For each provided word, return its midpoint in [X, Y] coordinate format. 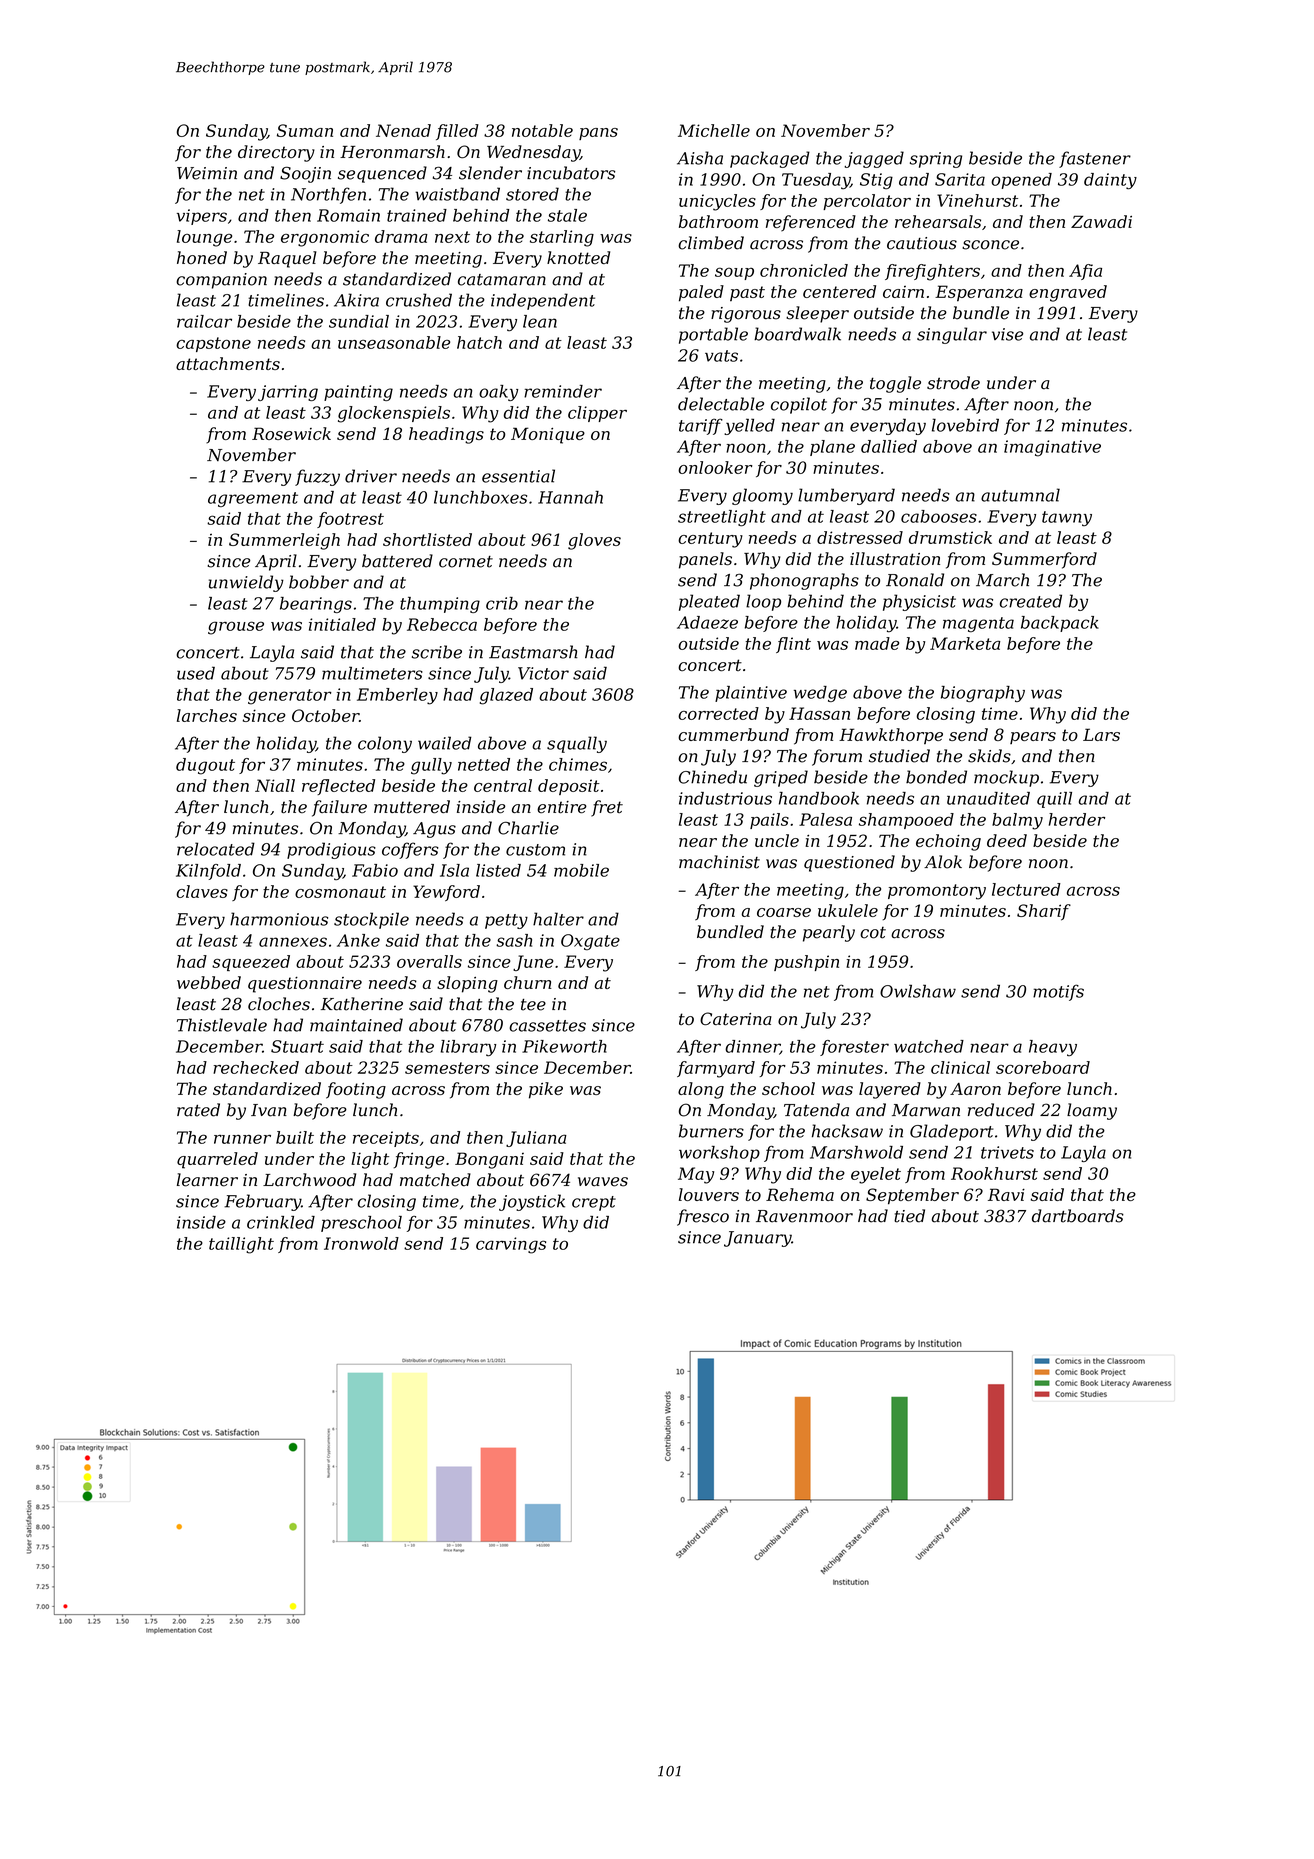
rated [198, 1110]
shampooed [906, 821]
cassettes [547, 1026]
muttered [412, 807]
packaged [770, 159]
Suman [305, 130]
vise [1007, 334]
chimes [578, 764]
